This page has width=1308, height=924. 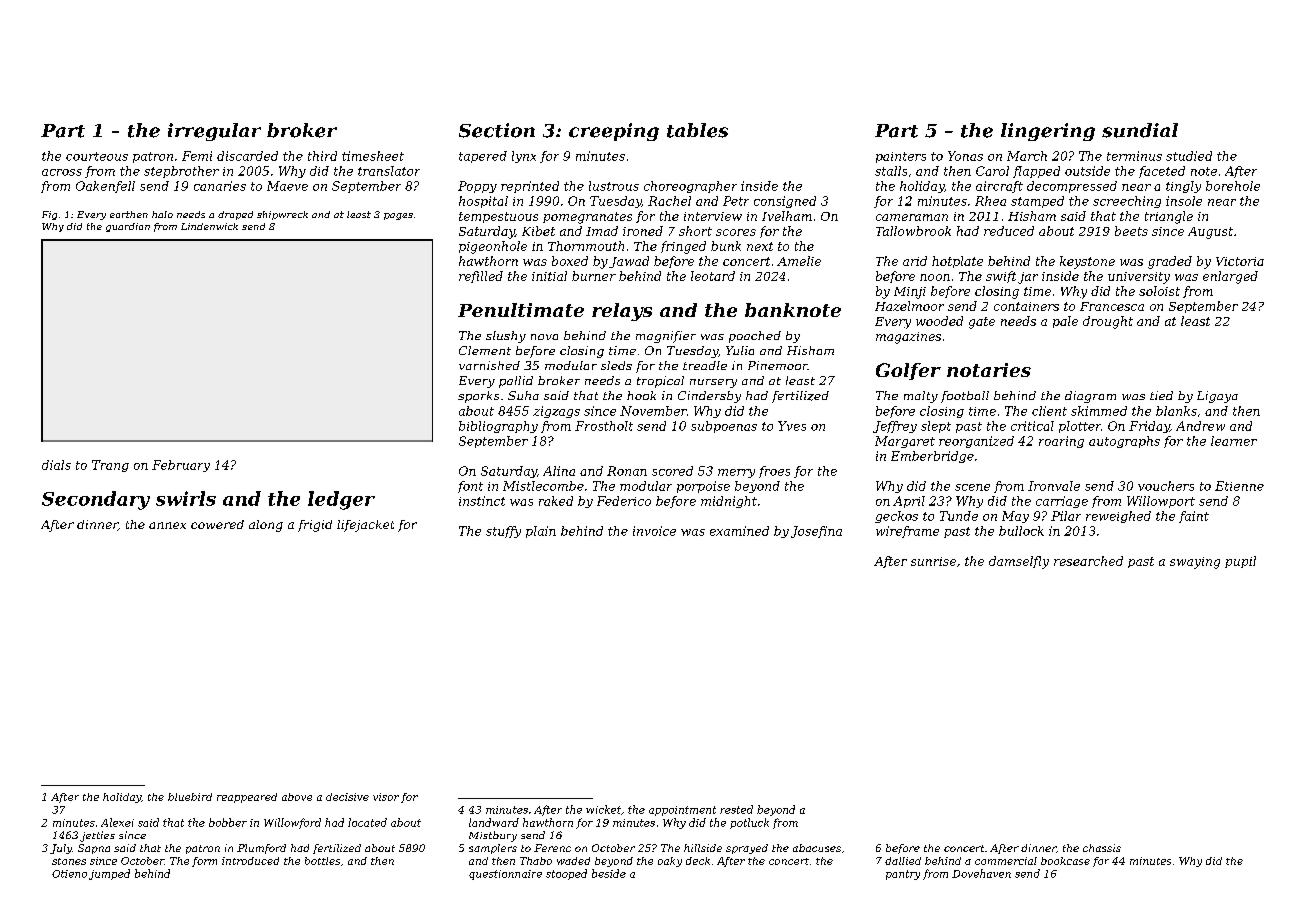 What do you see at coordinates (933, 561) in the page?
I see `sunrise` at bounding box center [933, 561].
